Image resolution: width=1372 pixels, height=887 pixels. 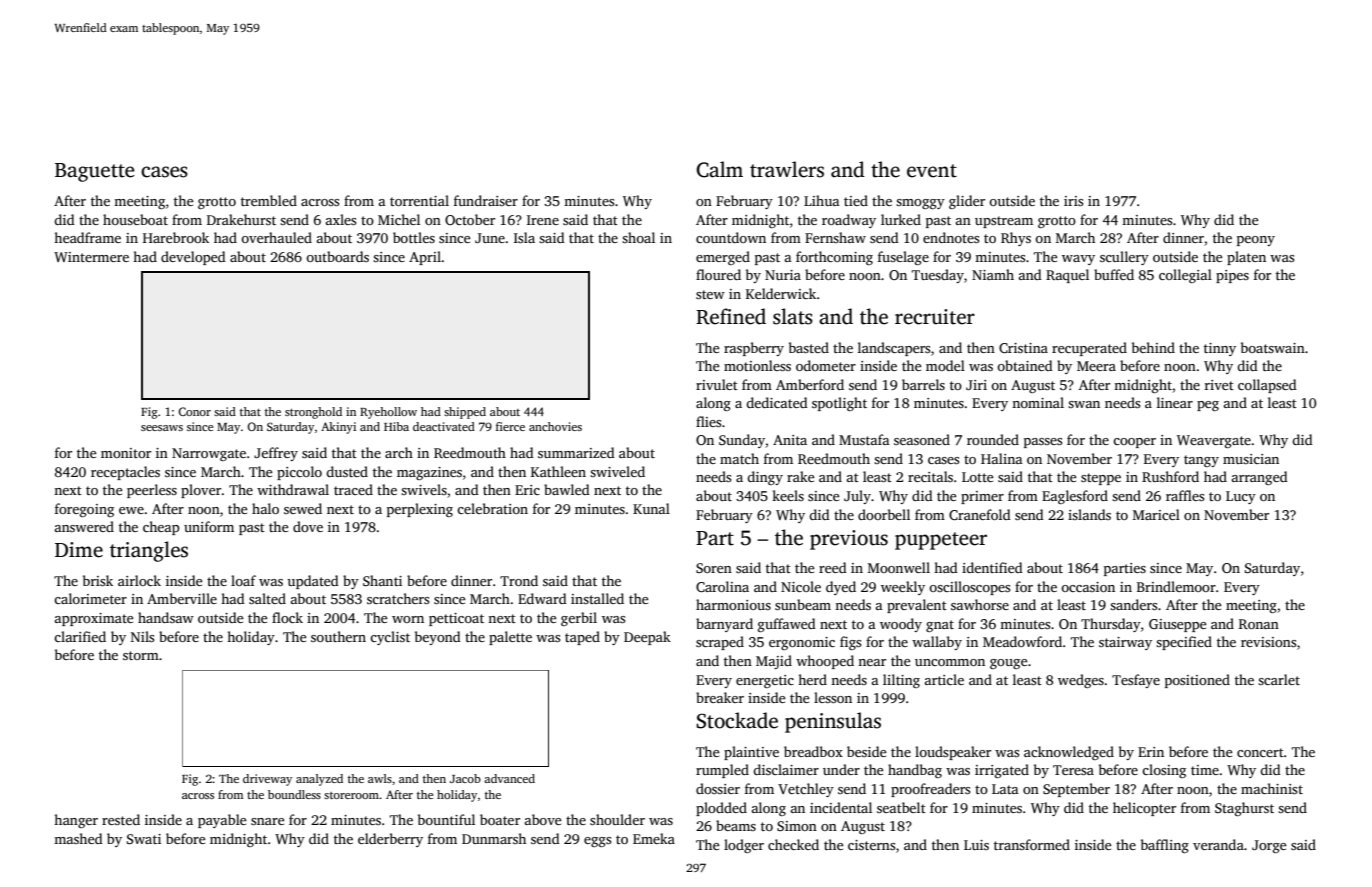 I want to click on forthcoming, so click(x=834, y=258).
